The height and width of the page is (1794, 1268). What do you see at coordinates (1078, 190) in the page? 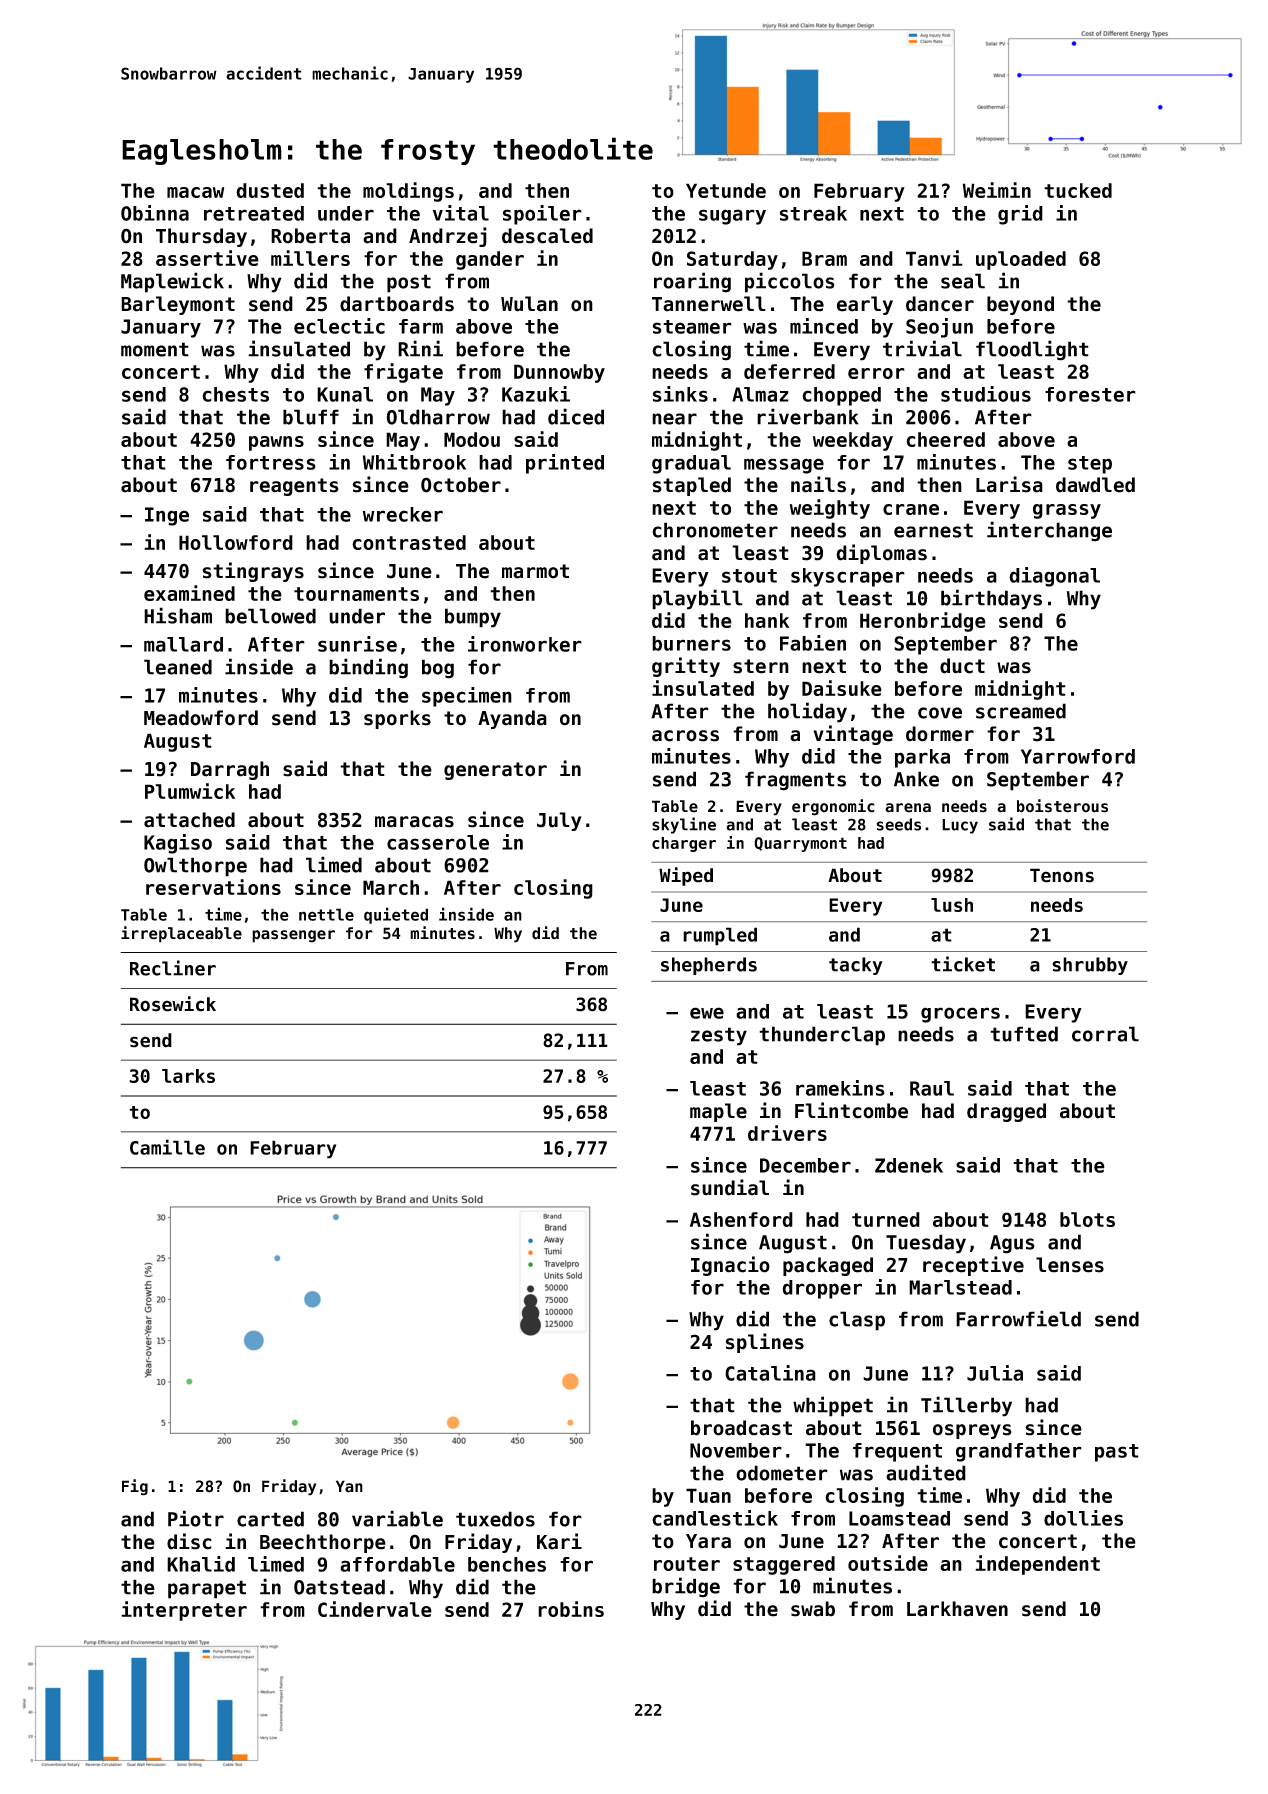
I see `tucked` at bounding box center [1078, 190].
